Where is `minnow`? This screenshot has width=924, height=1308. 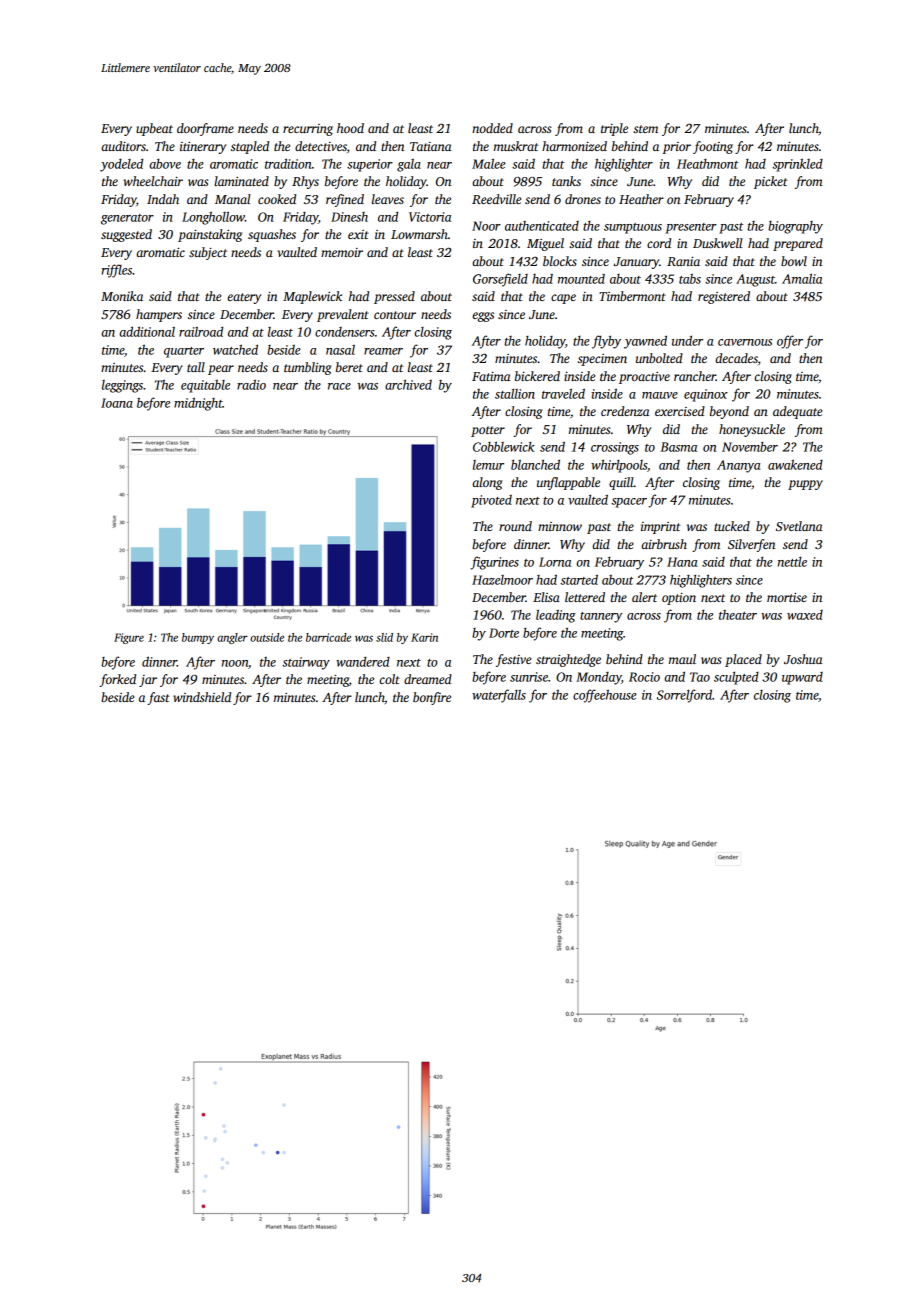 minnow is located at coordinates (560, 526).
